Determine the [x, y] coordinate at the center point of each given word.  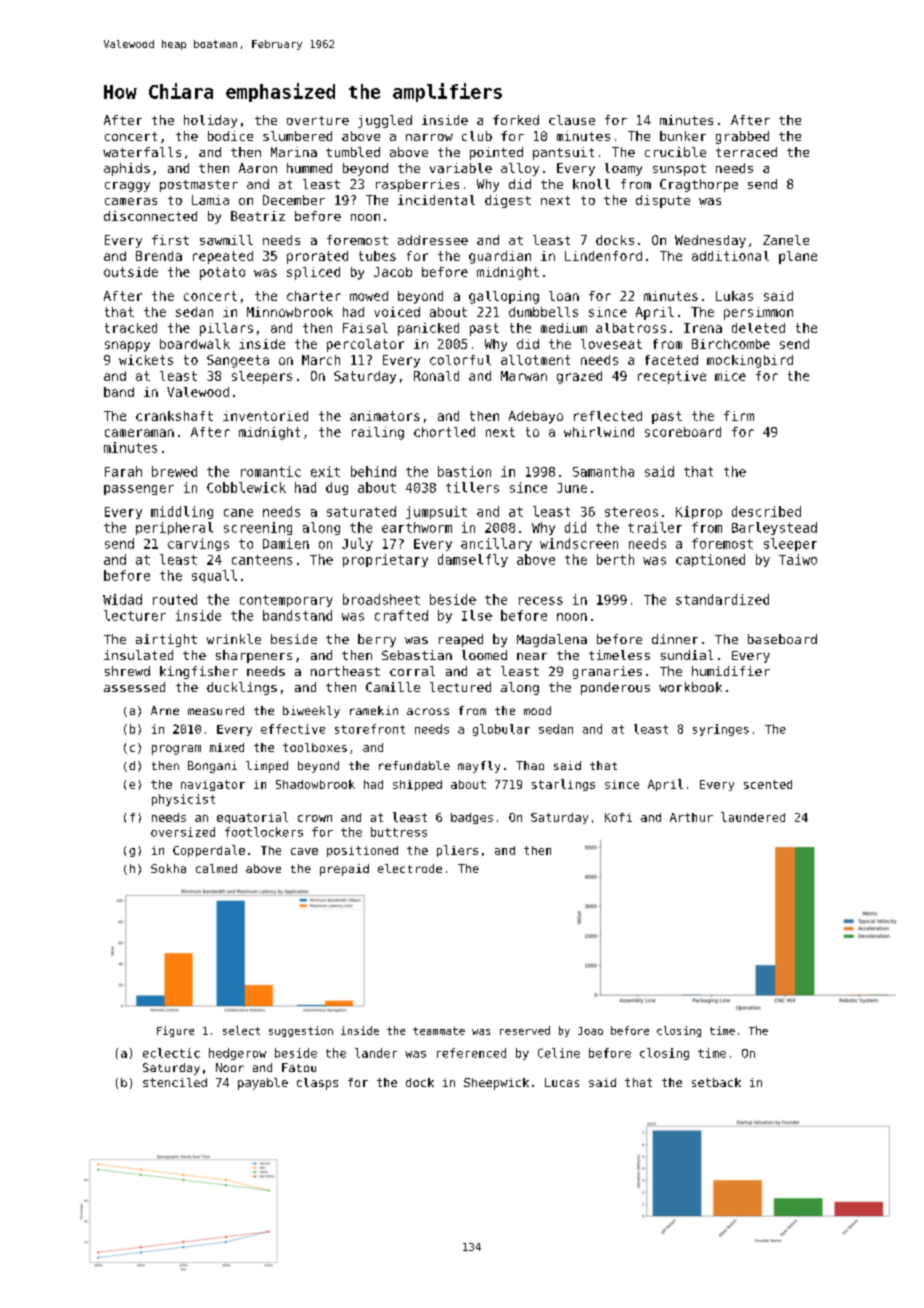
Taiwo [798, 559]
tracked [131, 328]
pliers [457, 851]
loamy [623, 169]
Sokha [168, 868]
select [241, 1030]
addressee [433, 240]
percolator [365, 345]
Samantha [603, 471]
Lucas [562, 1082]
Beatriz [258, 216]
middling [182, 512]
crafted [401, 615]
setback [716, 1082]
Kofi [618, 817]
